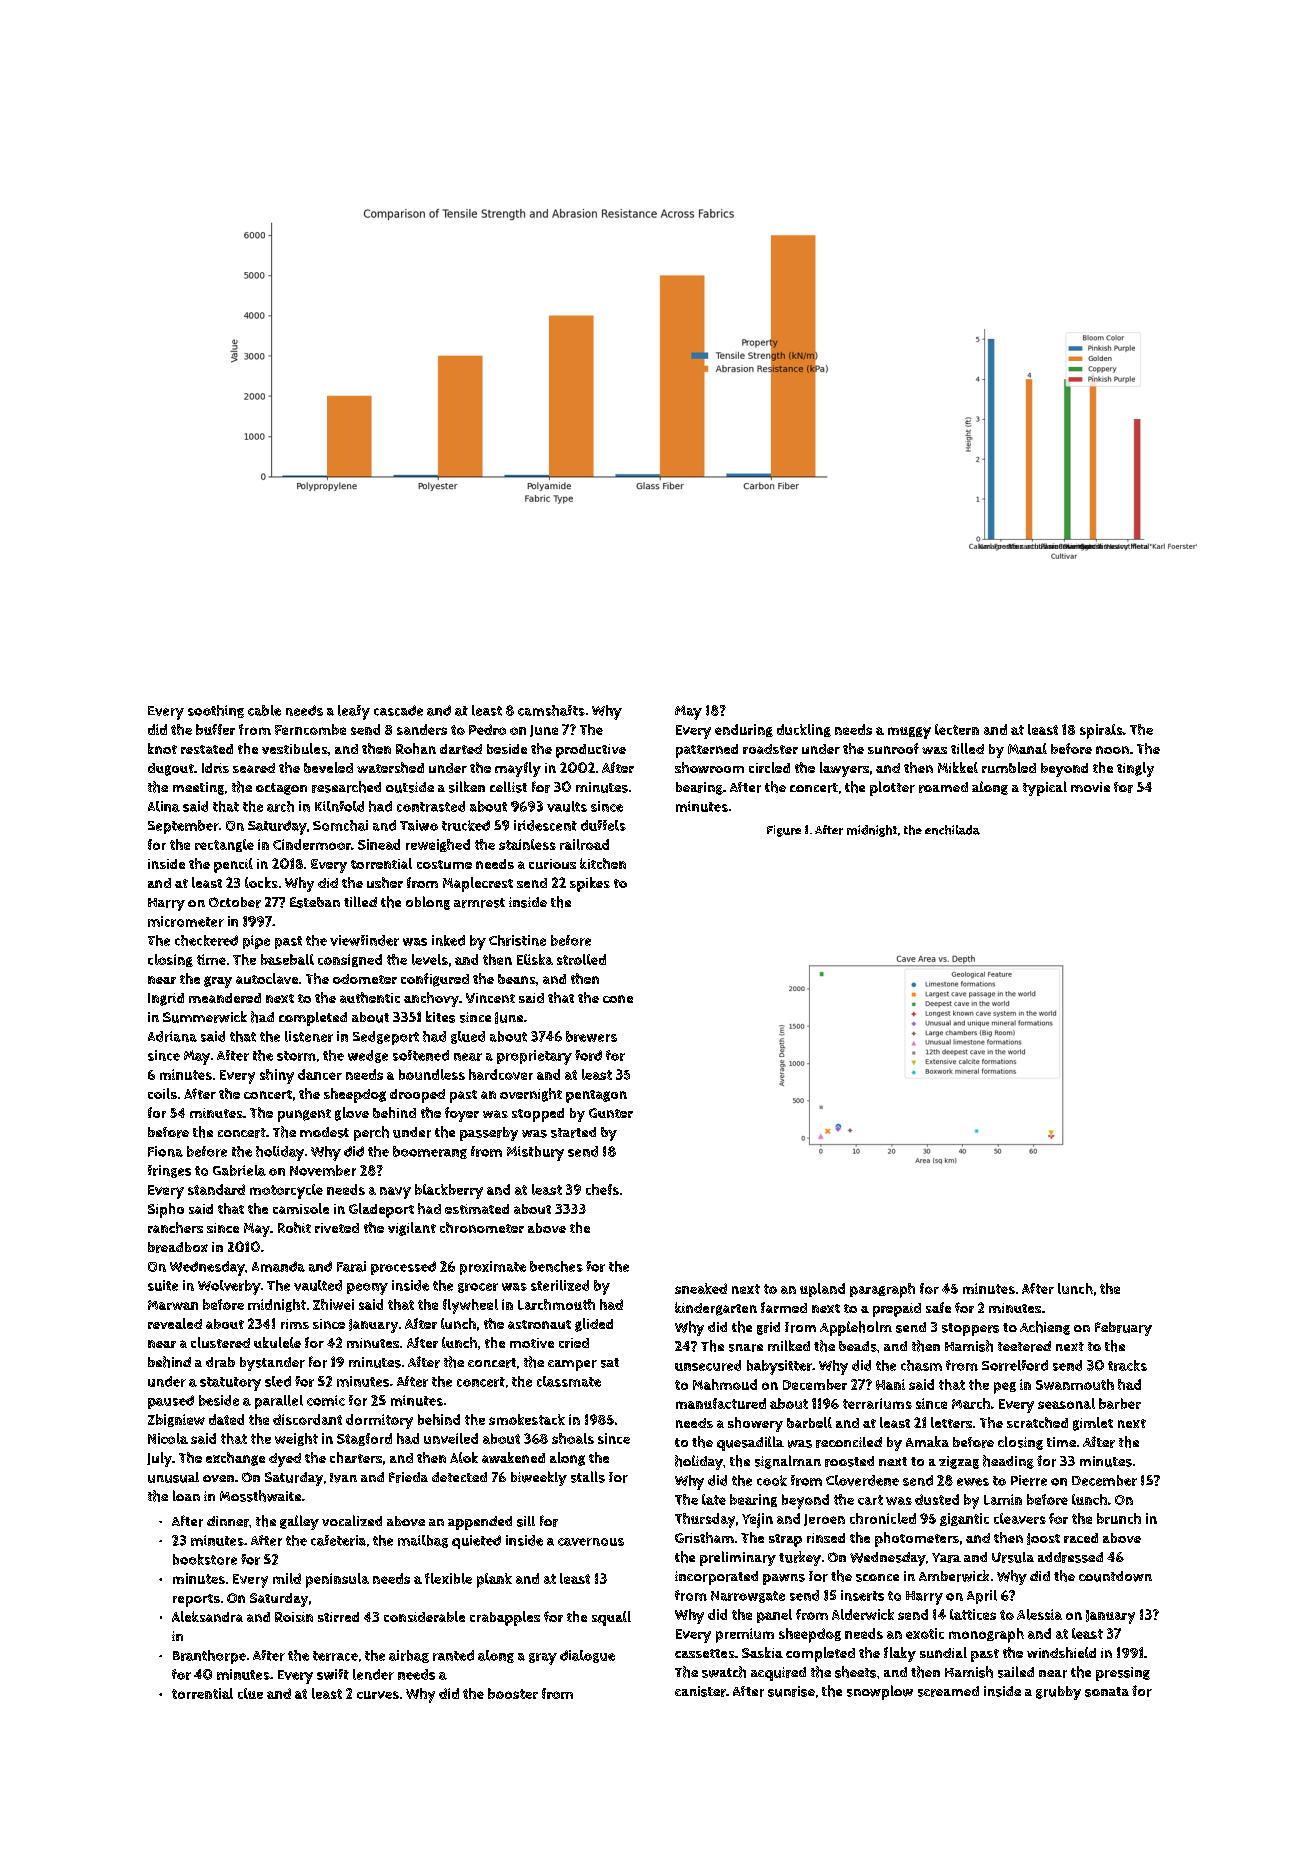 The width and height of the screenshot is (1310, 1853). I want to click on signalman, so click(788, 1462).
